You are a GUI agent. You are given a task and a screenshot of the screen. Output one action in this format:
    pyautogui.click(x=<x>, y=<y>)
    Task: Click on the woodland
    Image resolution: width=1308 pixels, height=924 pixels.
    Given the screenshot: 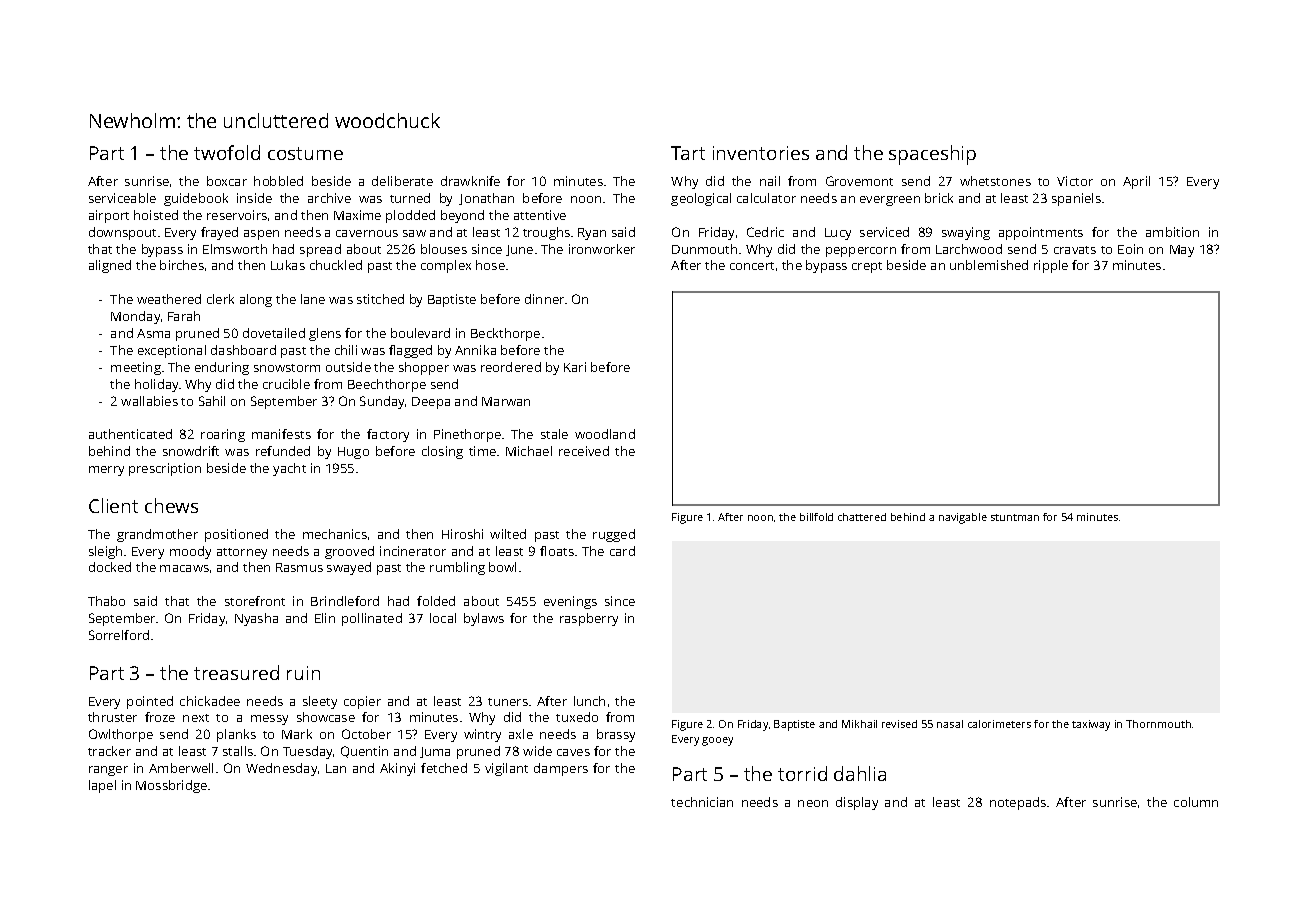 What is the action you would take?
    pyautogui.click(x=605, y=434)
